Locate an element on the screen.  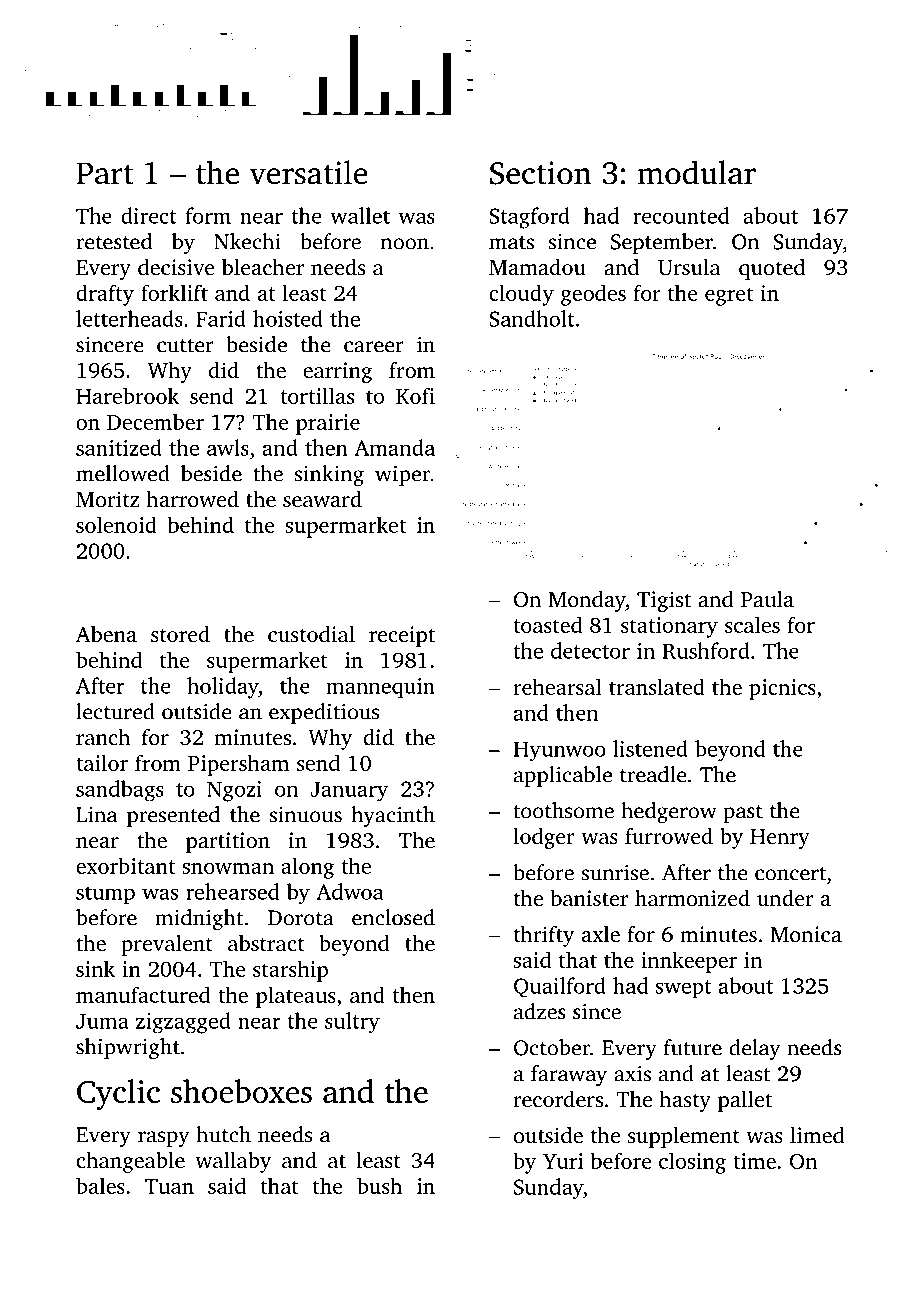
Tigist is located at coordinates (664, 601).
